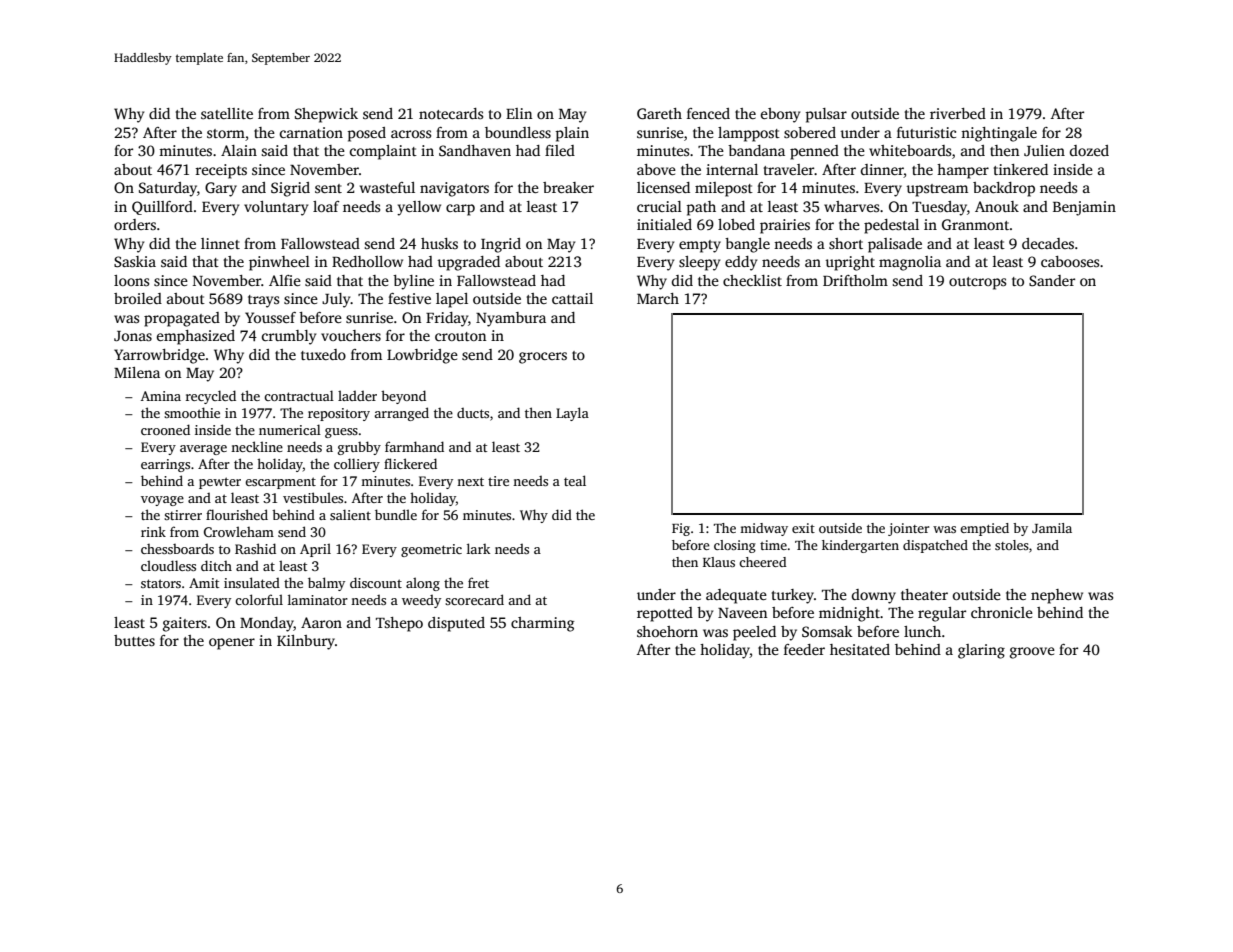  Describe the element at coordinates (572, 414) in the screenshot. I see `Layla` at that location.
